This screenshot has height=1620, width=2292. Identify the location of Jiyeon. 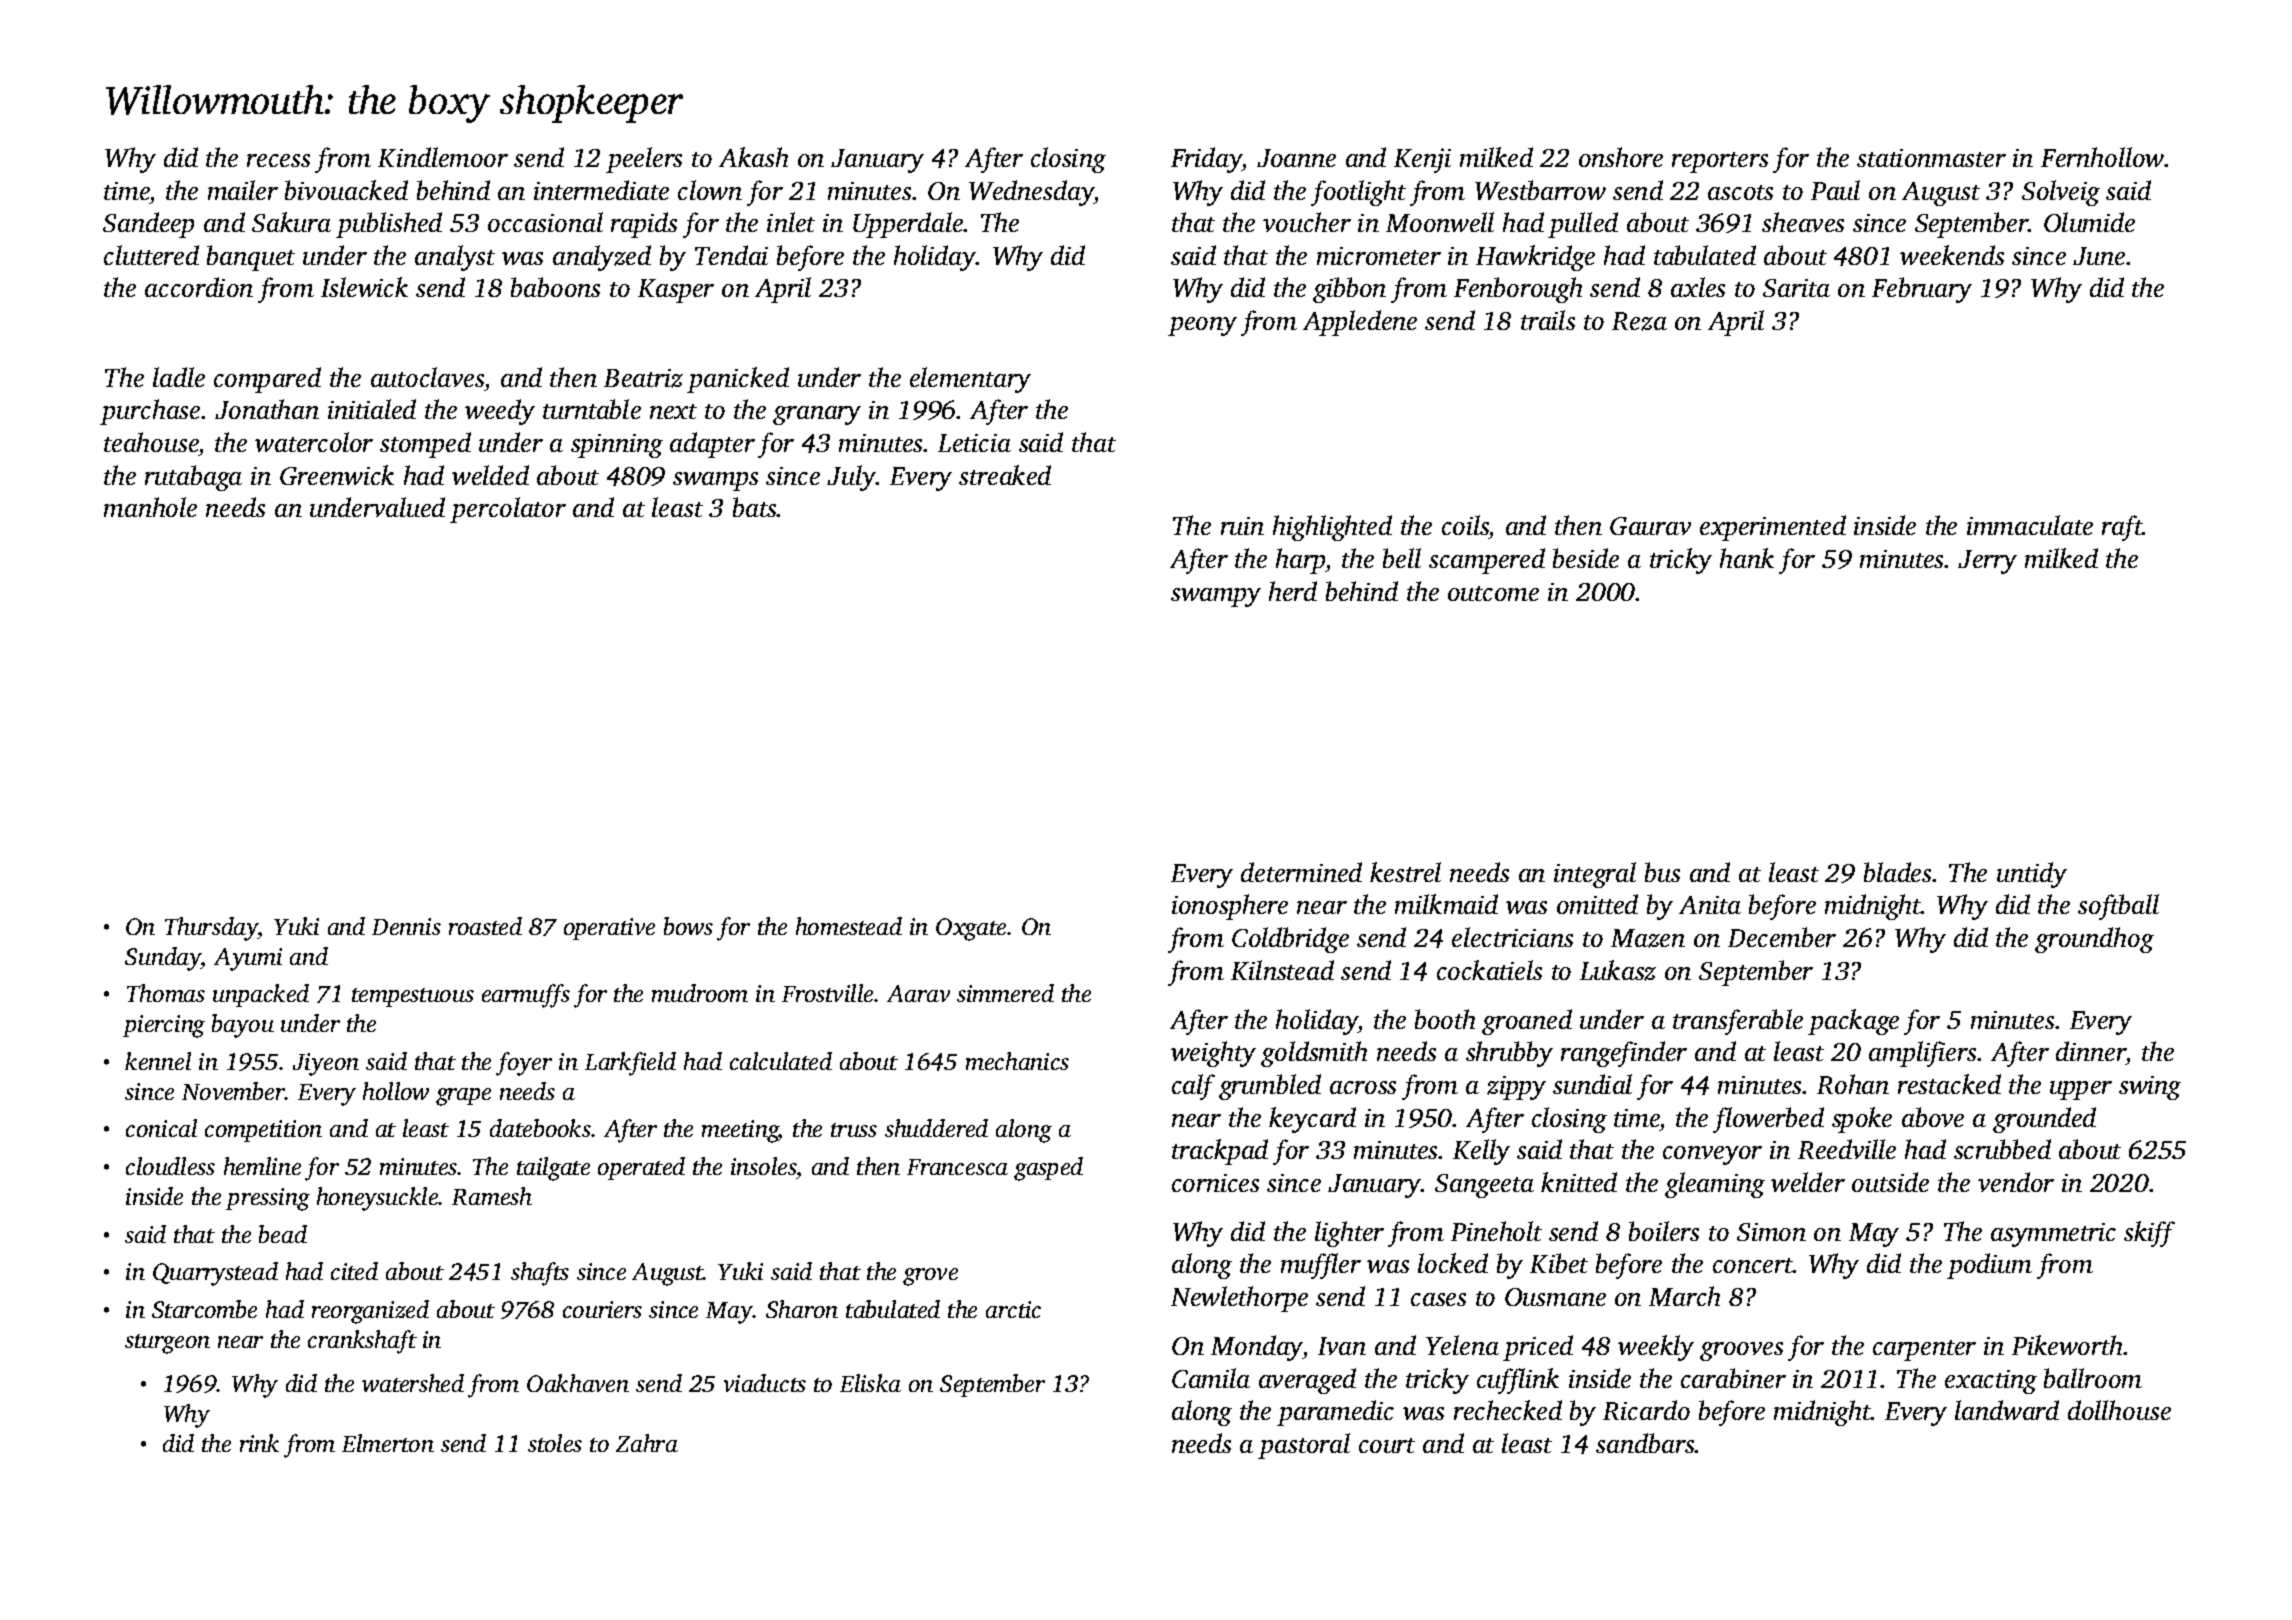
(326, 1064).
